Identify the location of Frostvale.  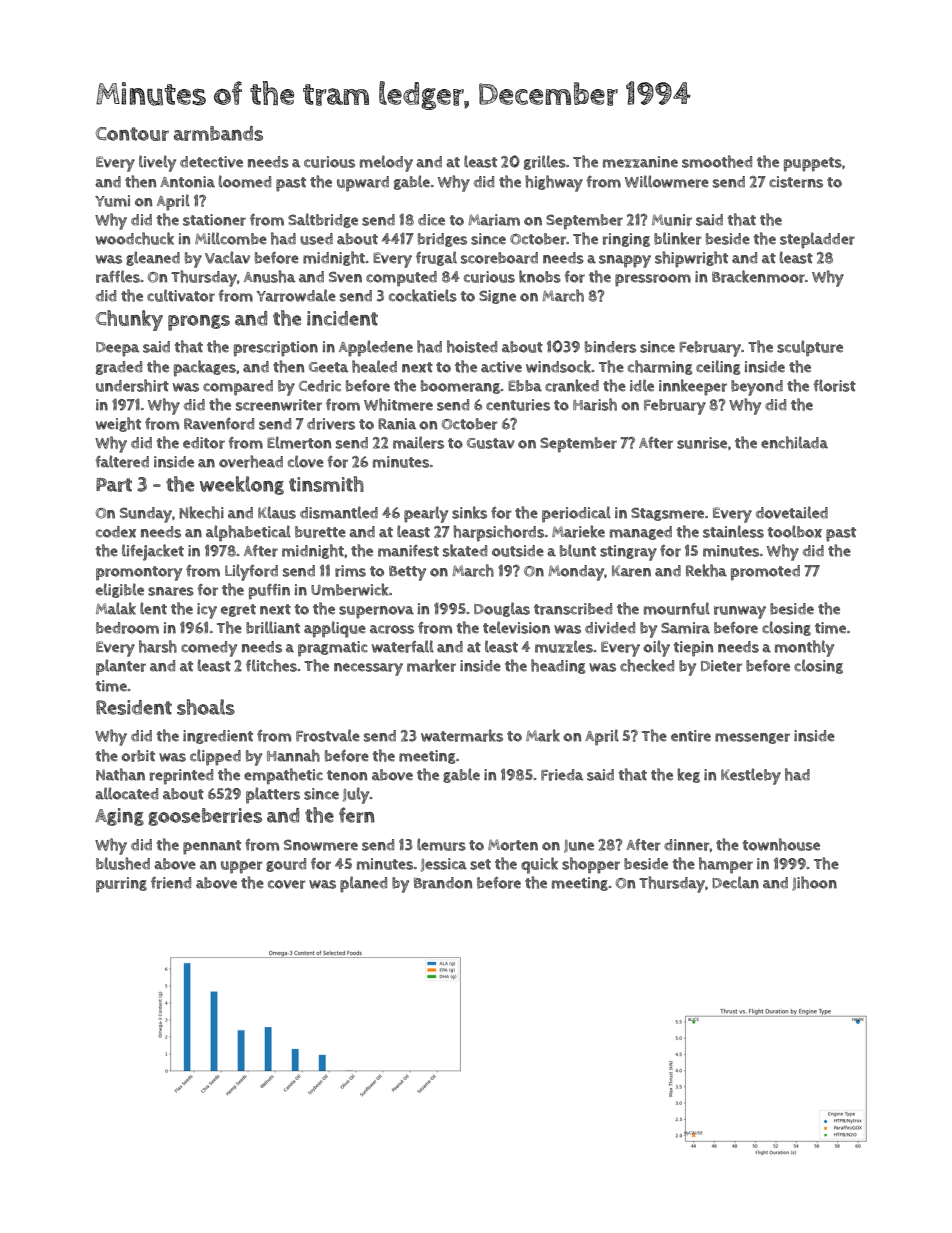
(328, 735).
